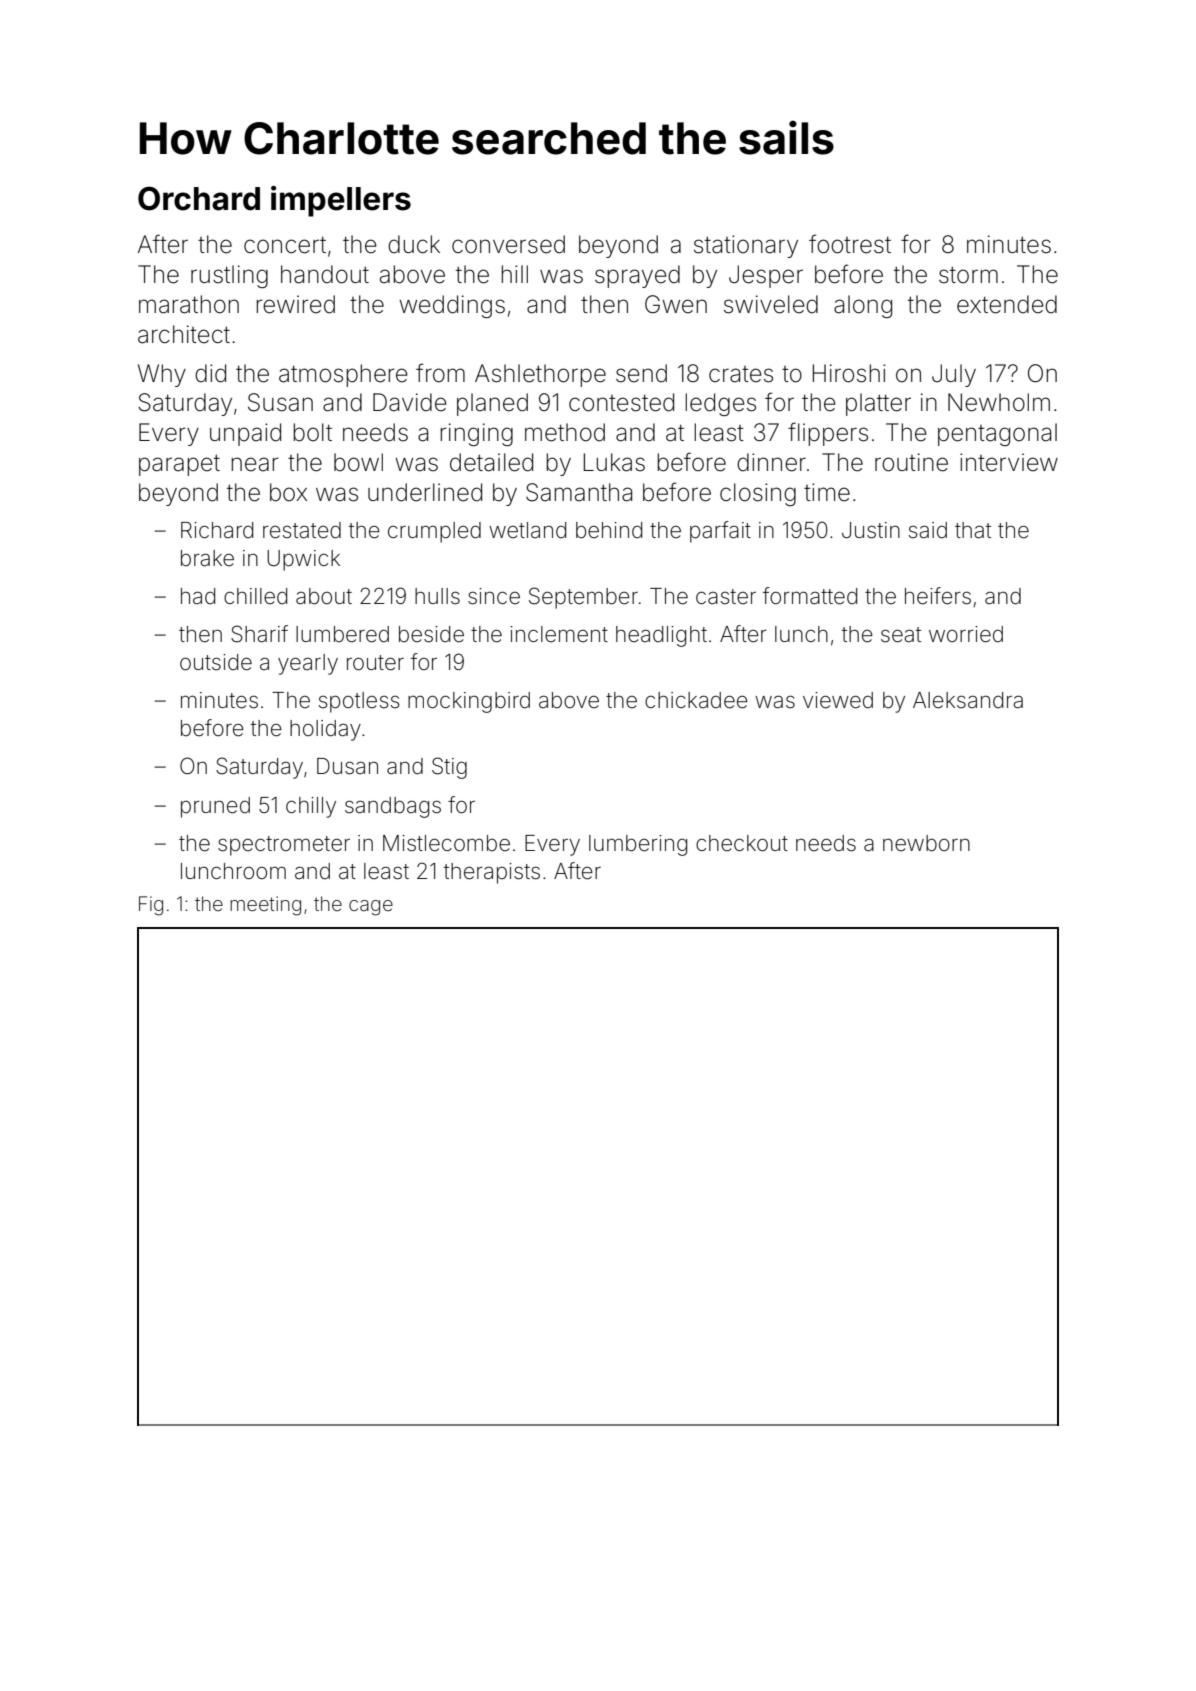 This page has width=1196, height=1691. What do you see at coordinates (926, 843) in the page?
I see `newborn` at bounding box center [926, 843].
